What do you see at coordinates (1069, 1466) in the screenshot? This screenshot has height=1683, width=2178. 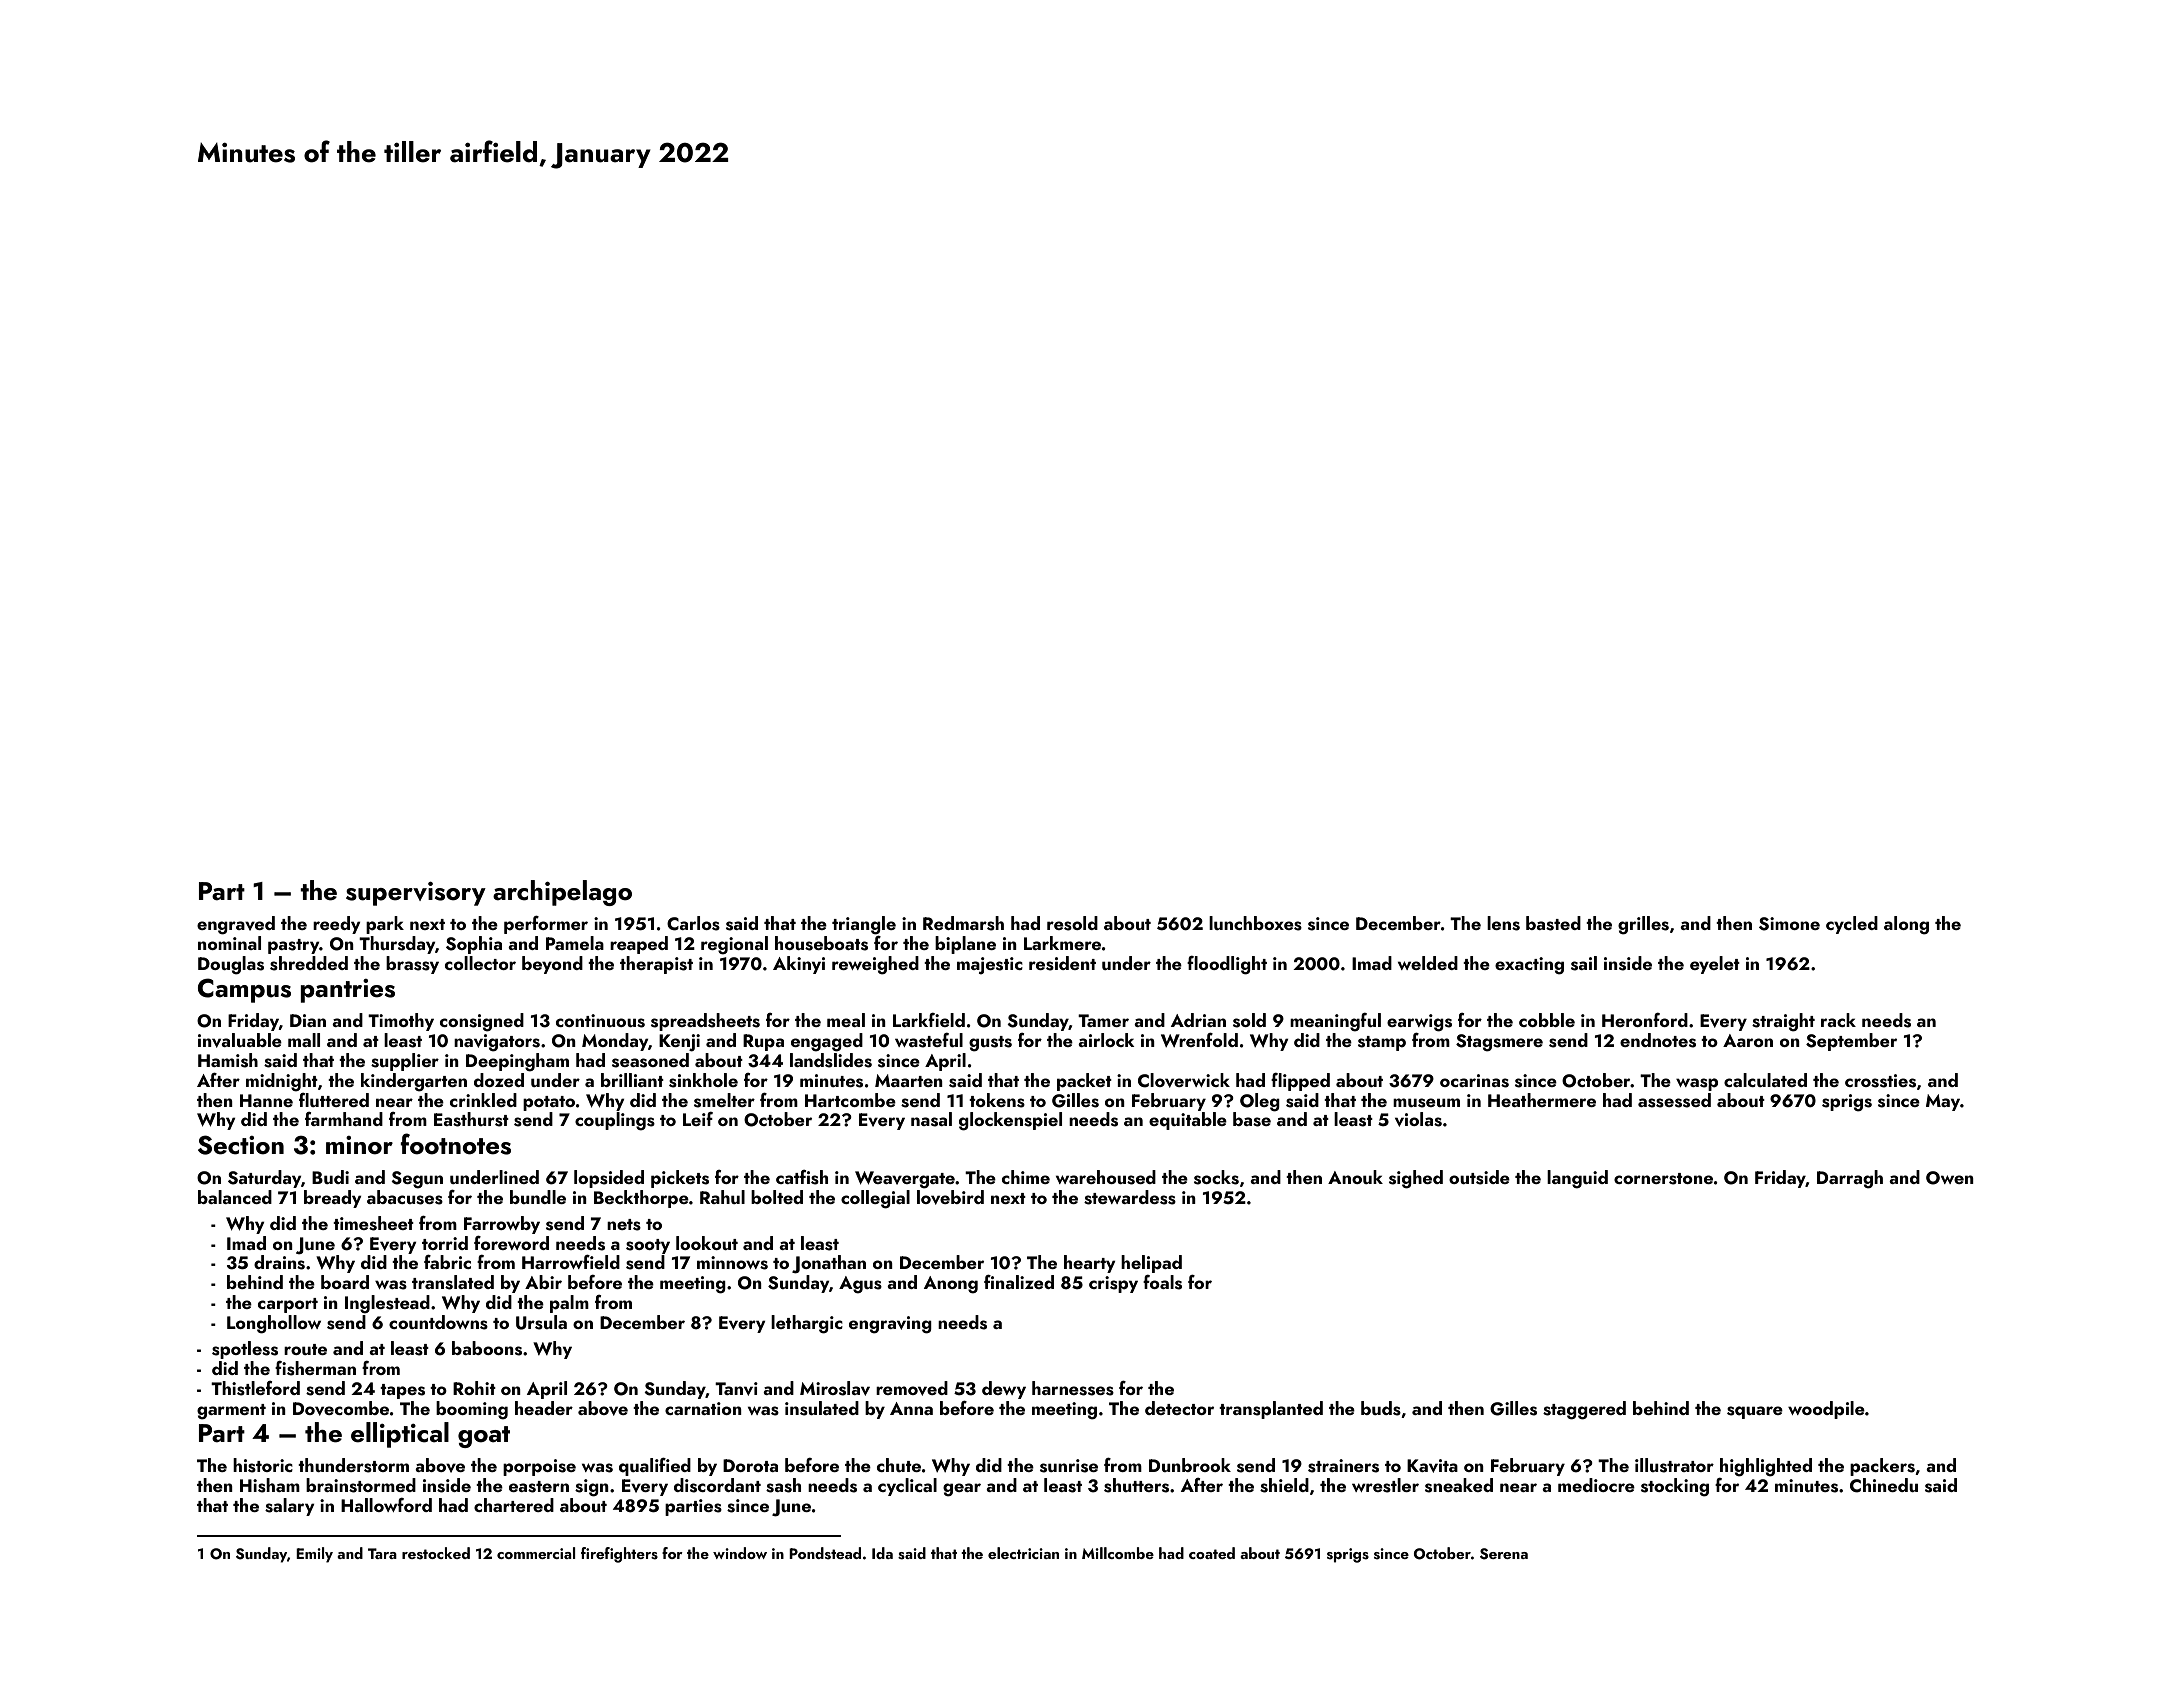 I see `sunrise` at bounding box center [1069, 1466].
